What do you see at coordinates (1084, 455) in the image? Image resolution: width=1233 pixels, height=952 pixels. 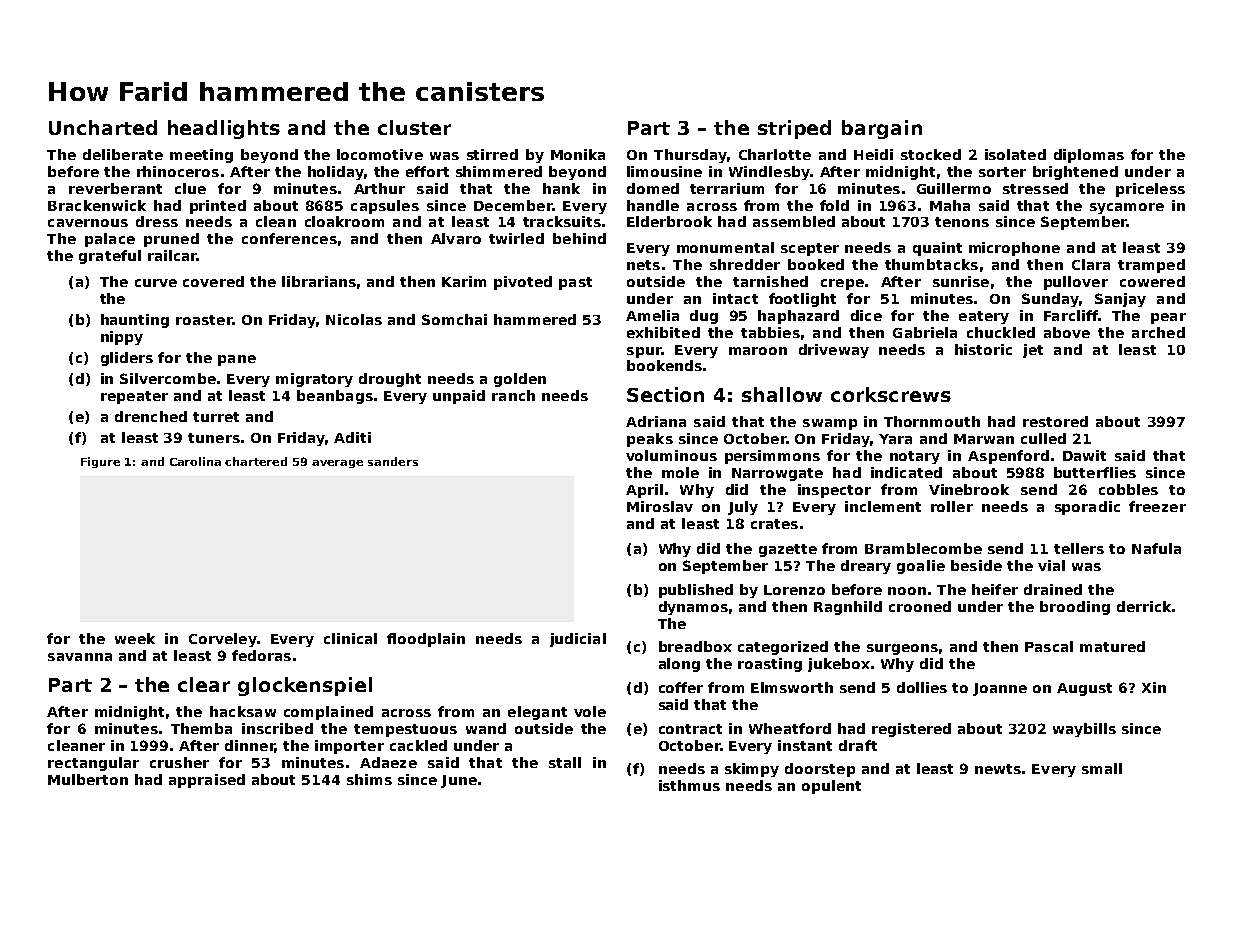 I see `Dawit` at bounding box center [1084, 455].
